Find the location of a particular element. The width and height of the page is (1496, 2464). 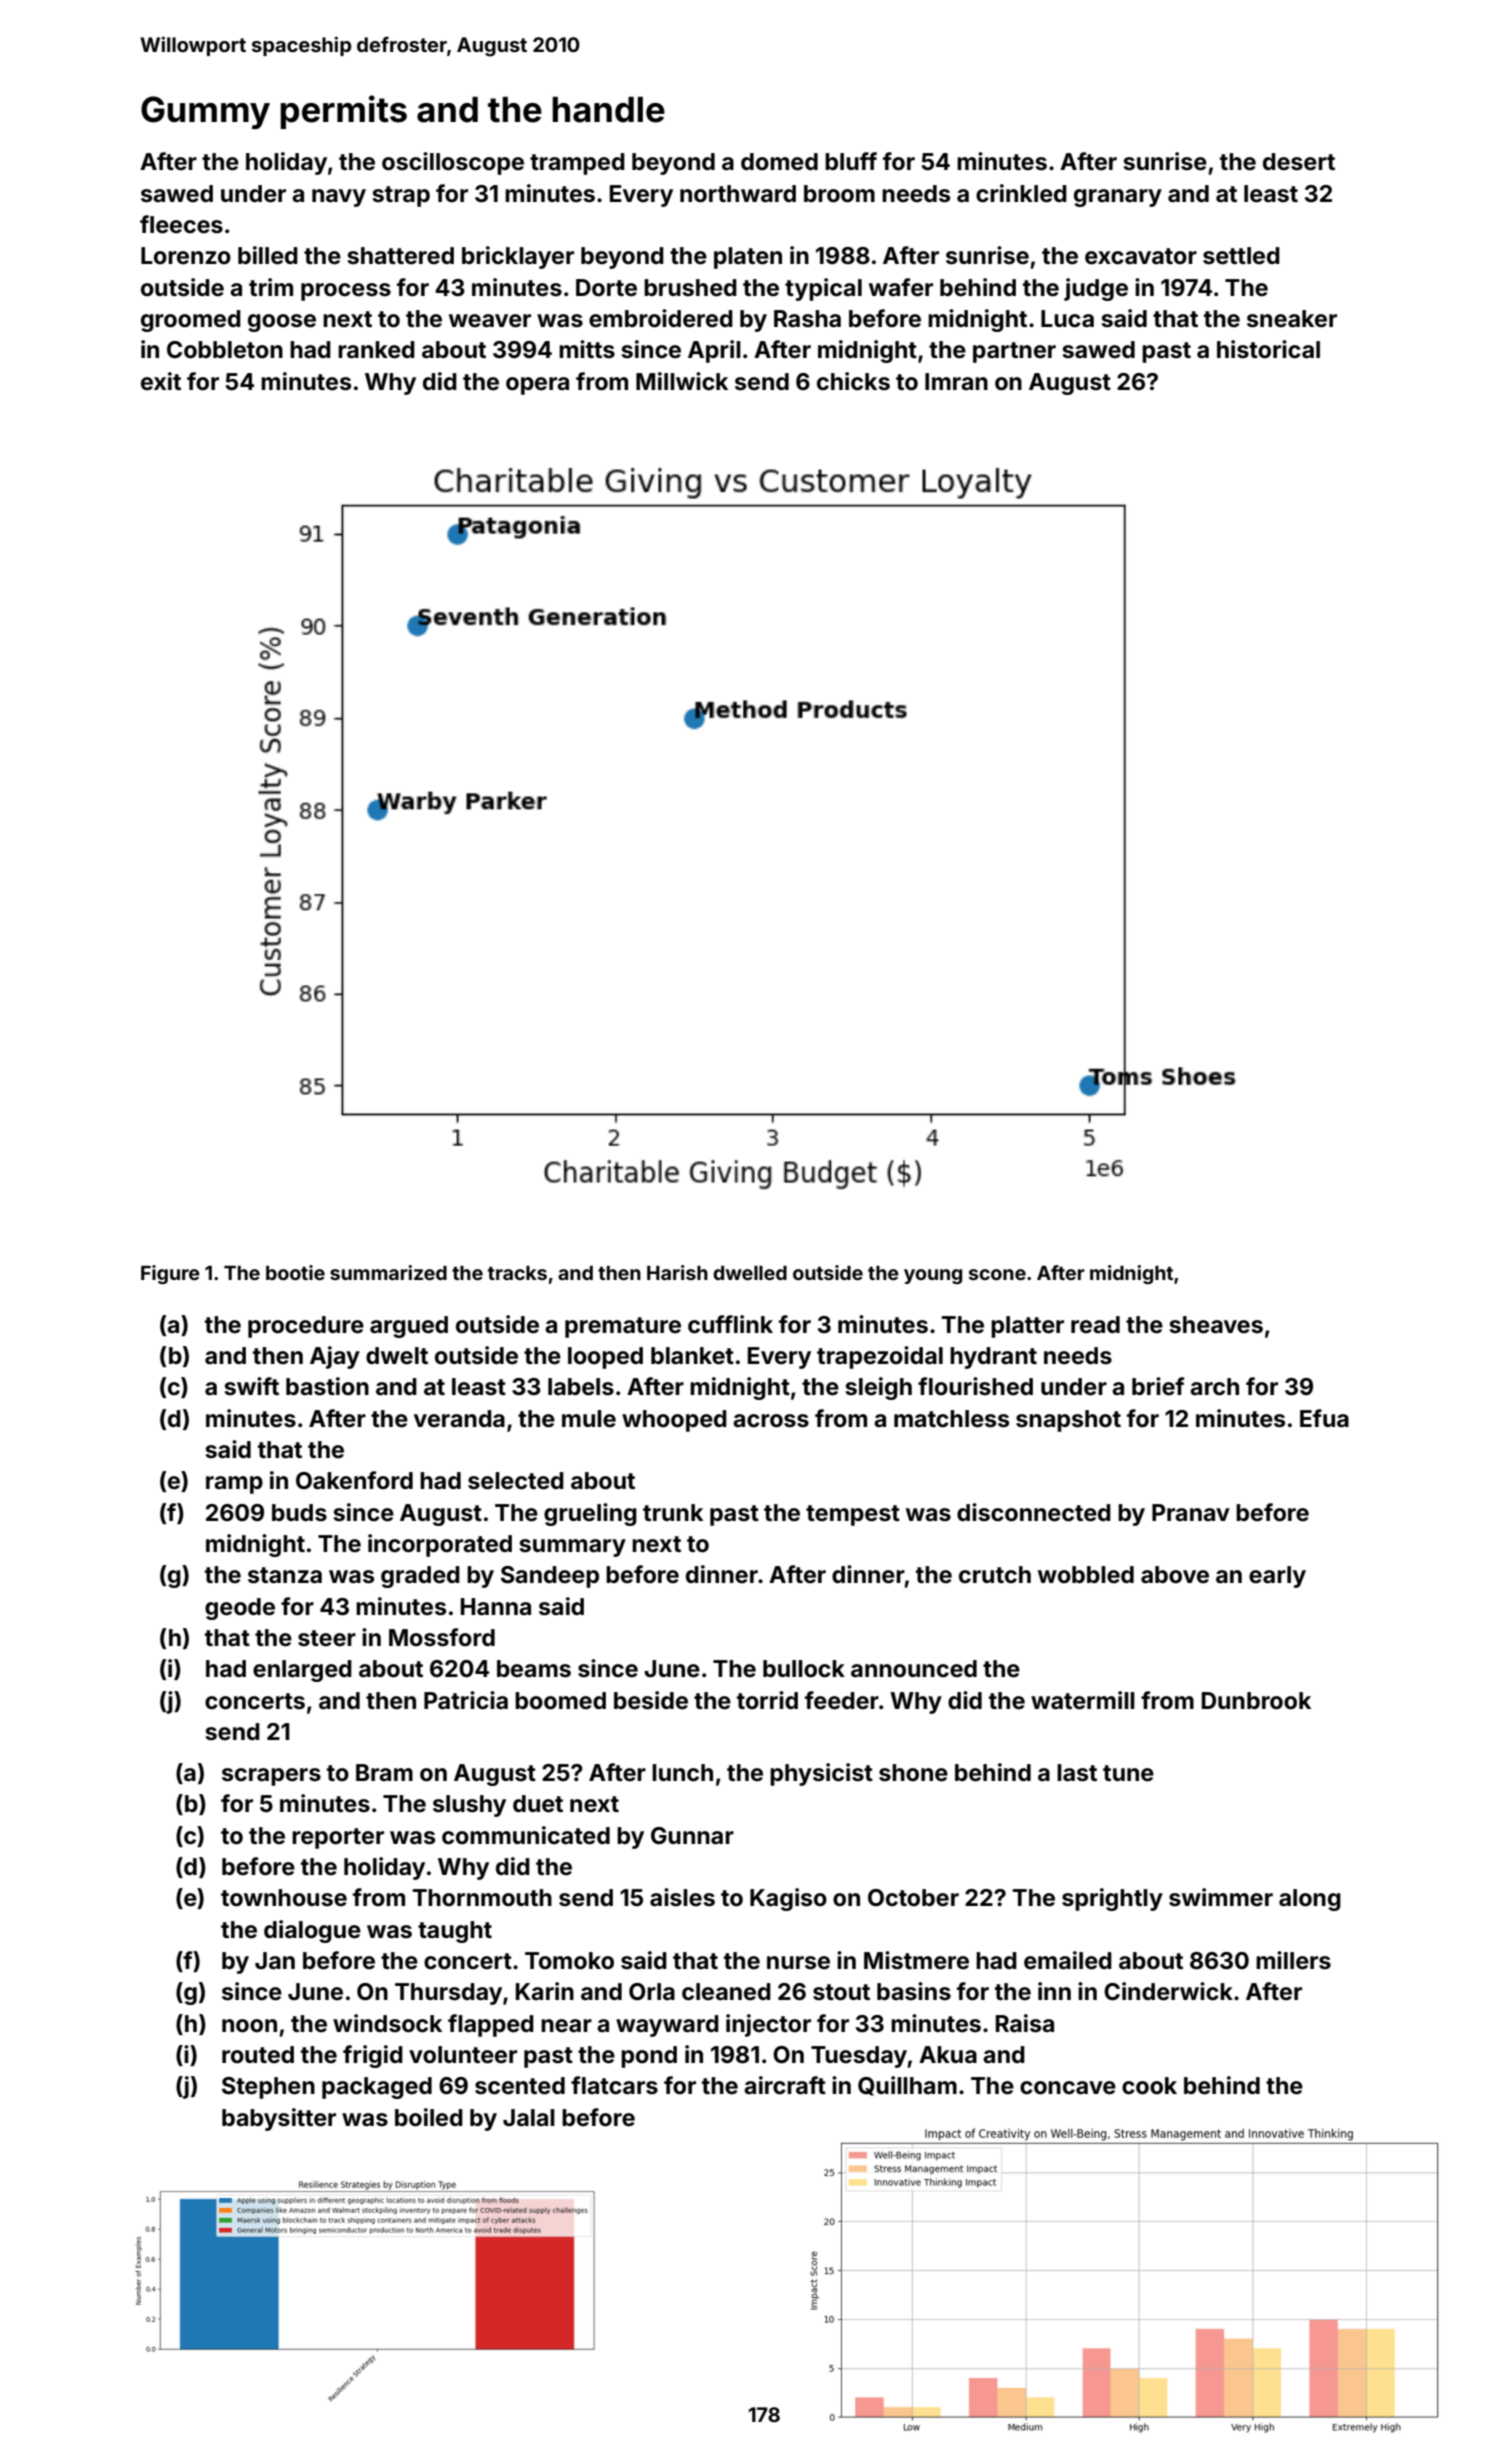

exit is located at coordinates (161, 381).
